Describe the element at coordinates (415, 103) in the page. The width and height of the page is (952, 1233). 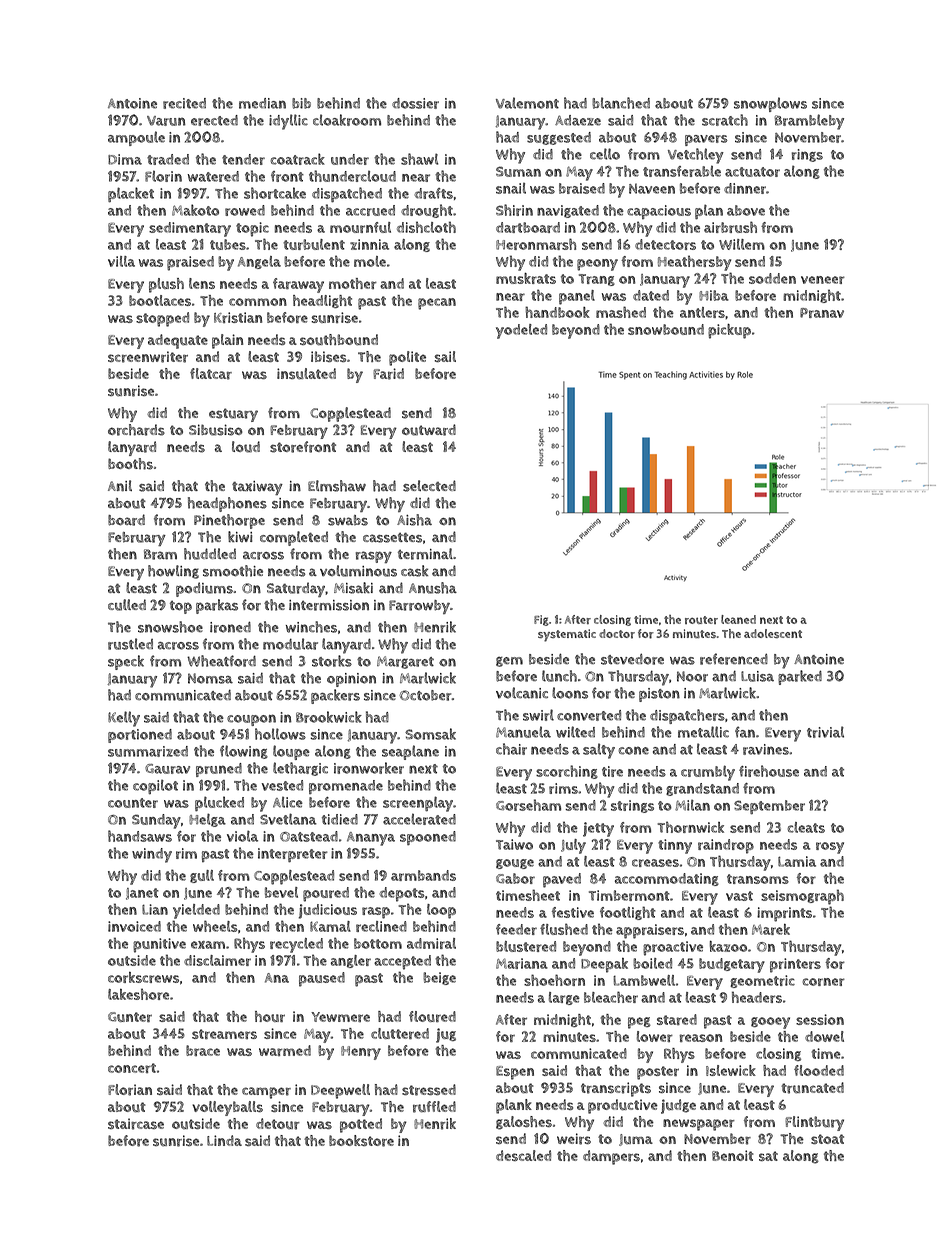
I see `dossier` at that location.
